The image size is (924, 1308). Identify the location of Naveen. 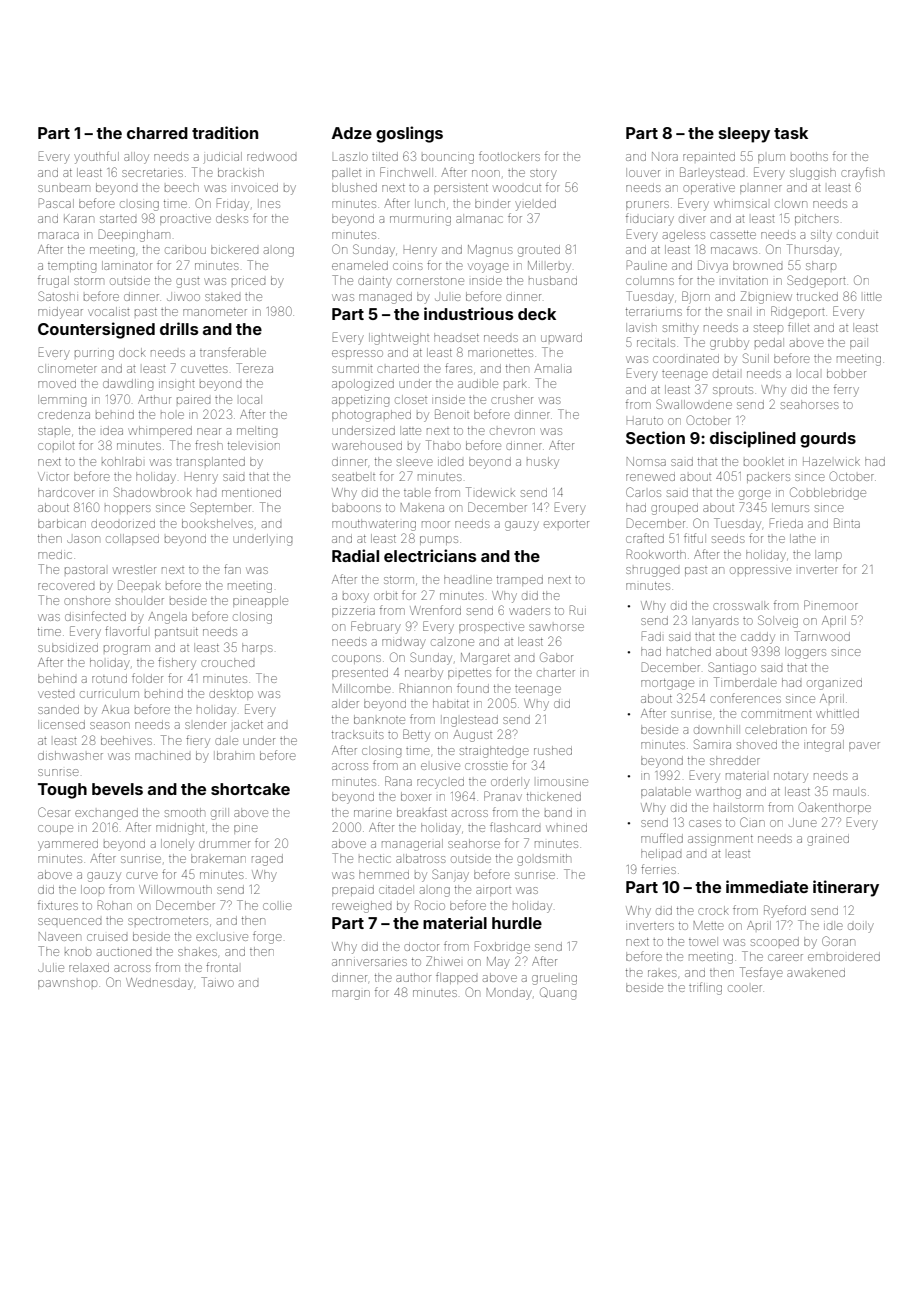
(60, 936).
